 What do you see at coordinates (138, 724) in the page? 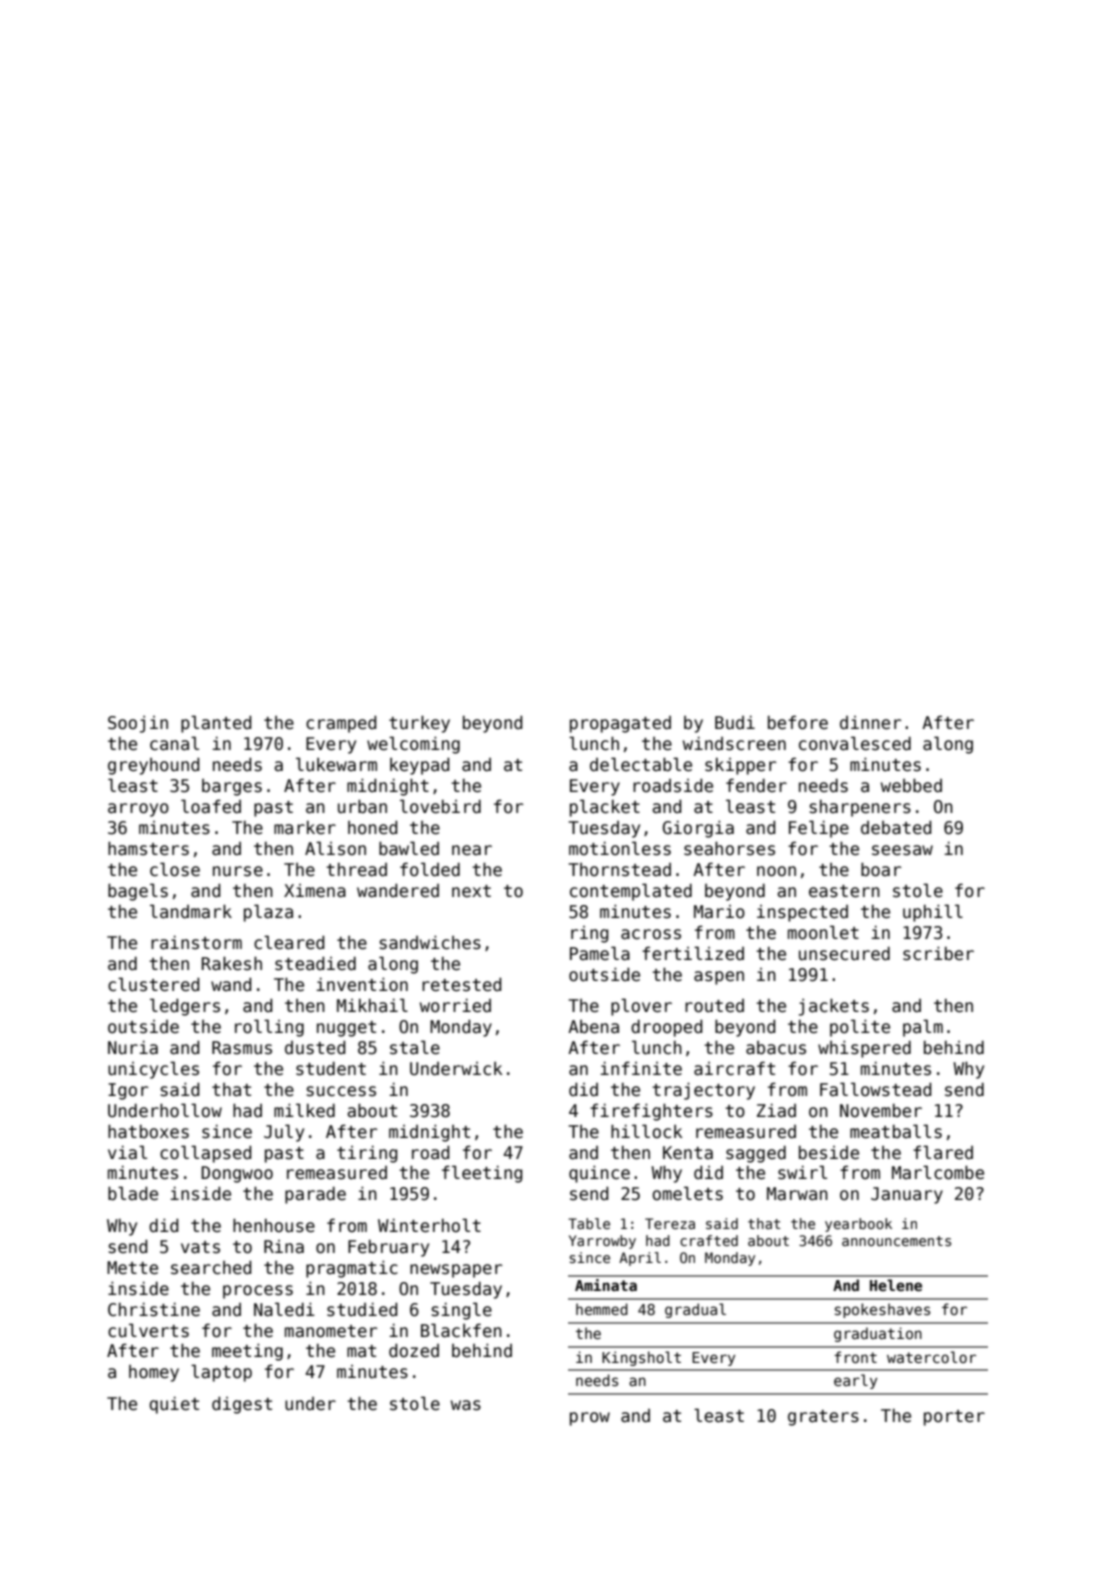
I see `Soojin` at bounding box center [138, 724].
